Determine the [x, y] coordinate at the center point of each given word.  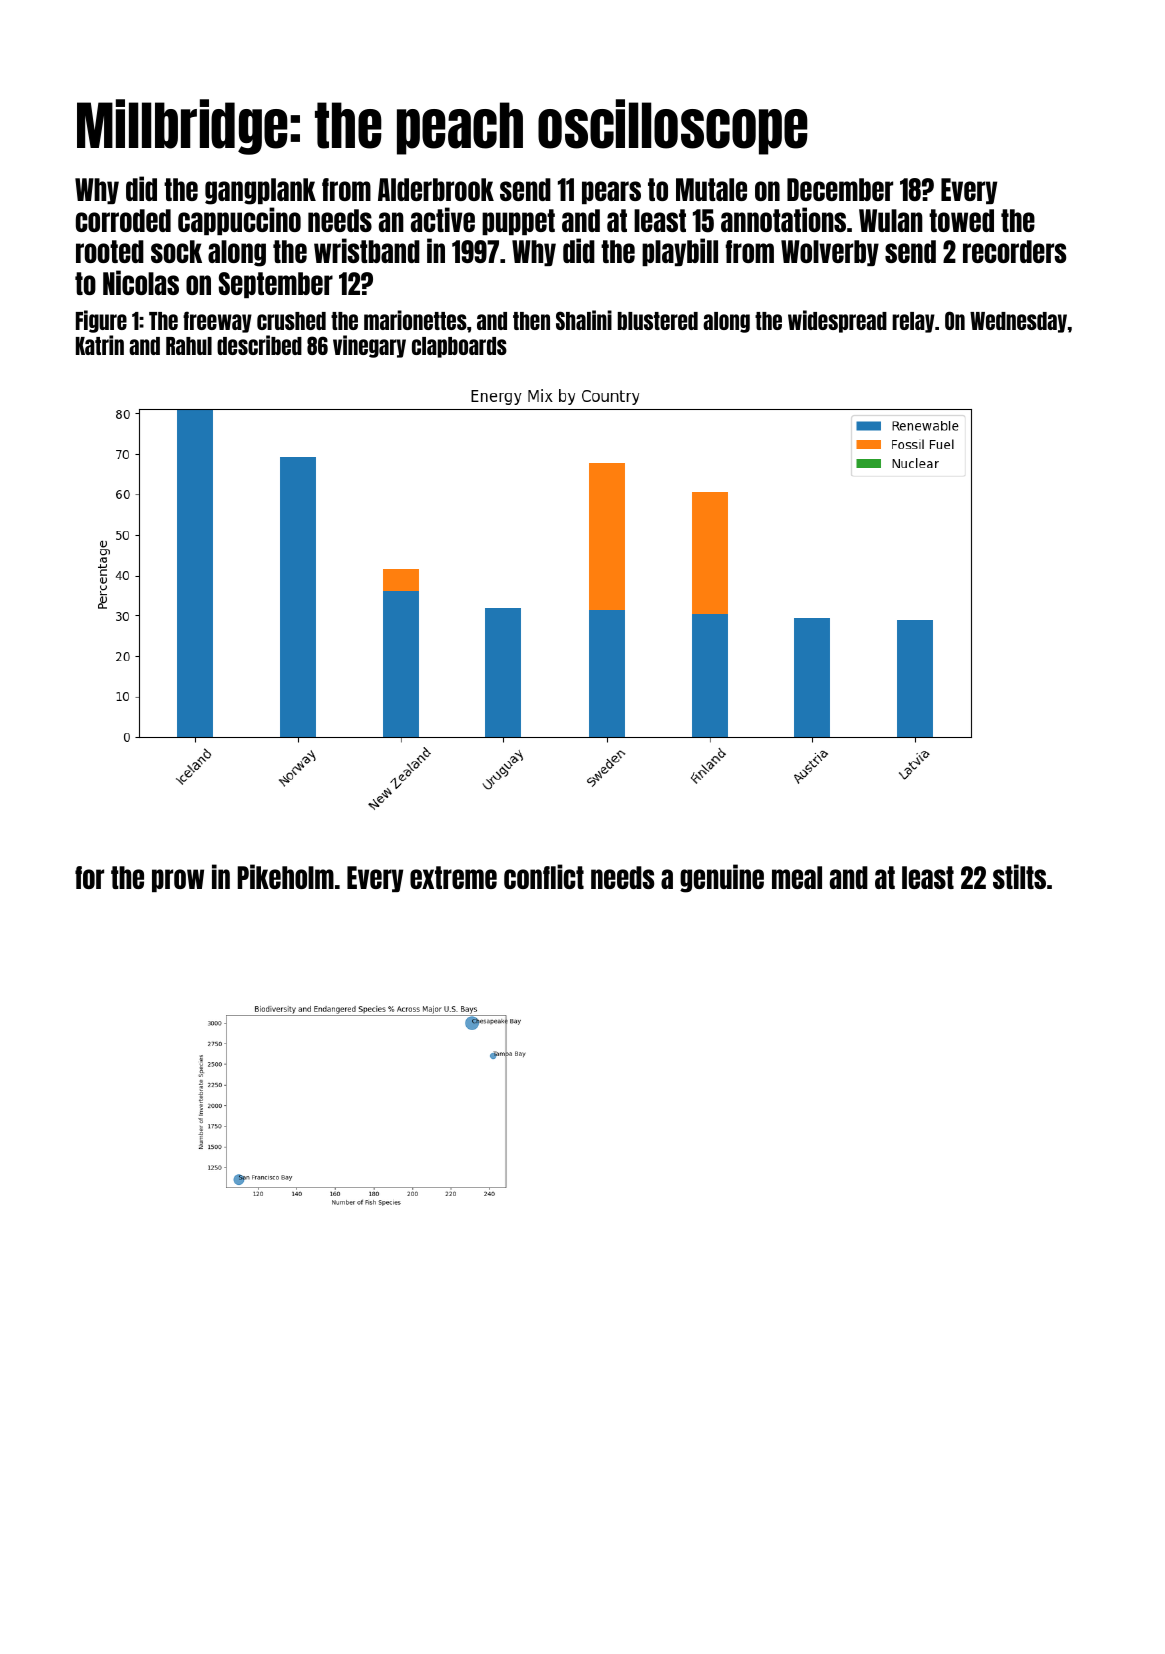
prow [178, 880]
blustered [658, 321]
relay [913, 322]
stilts [1019, 876]
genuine [722, 878]
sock [176, 251]
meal [797, 877]
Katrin [100, 345]
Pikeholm [285, 876]
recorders [1015, 251]
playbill [680, 252]
